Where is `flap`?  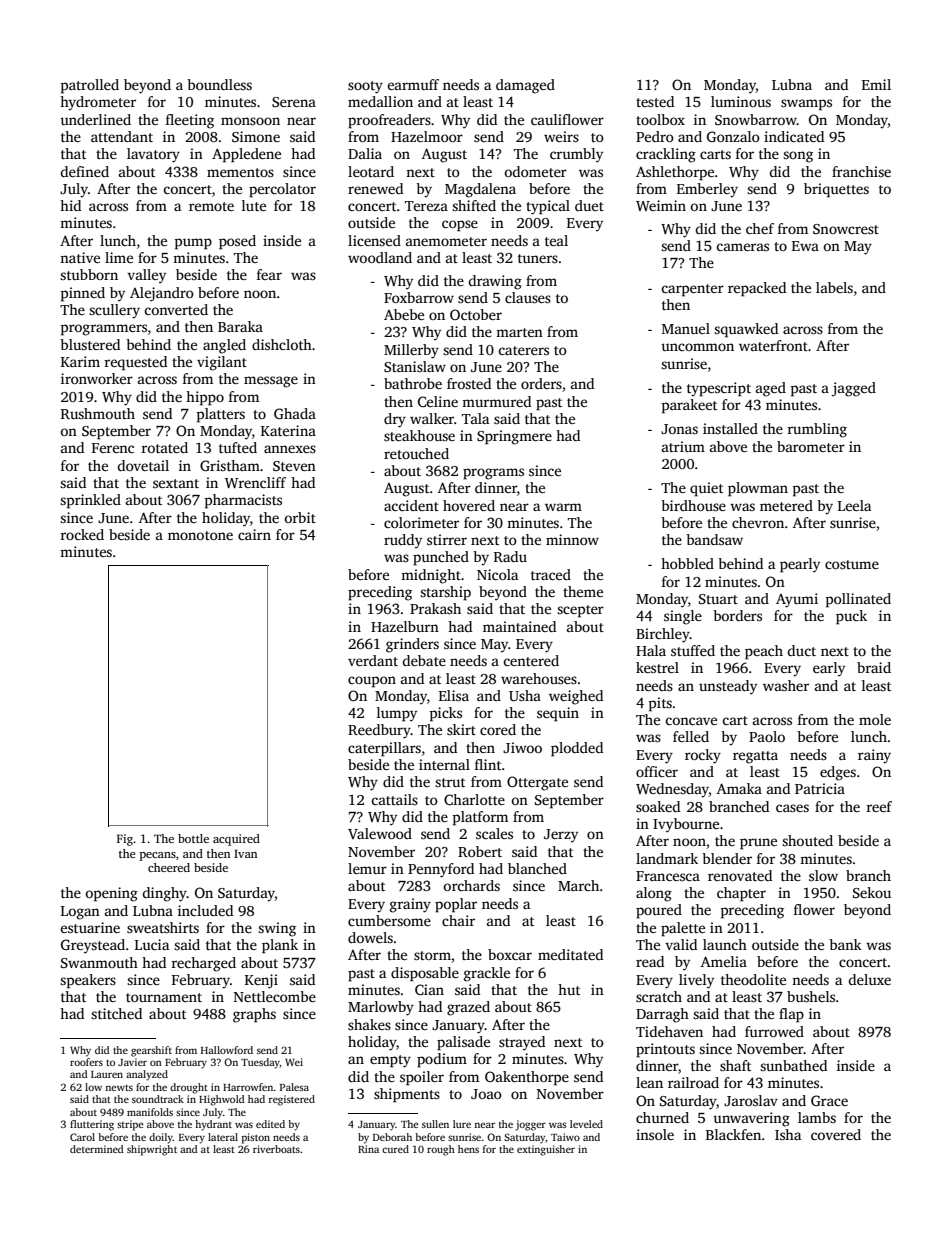
flap is located at coordinates (791, 1015).
